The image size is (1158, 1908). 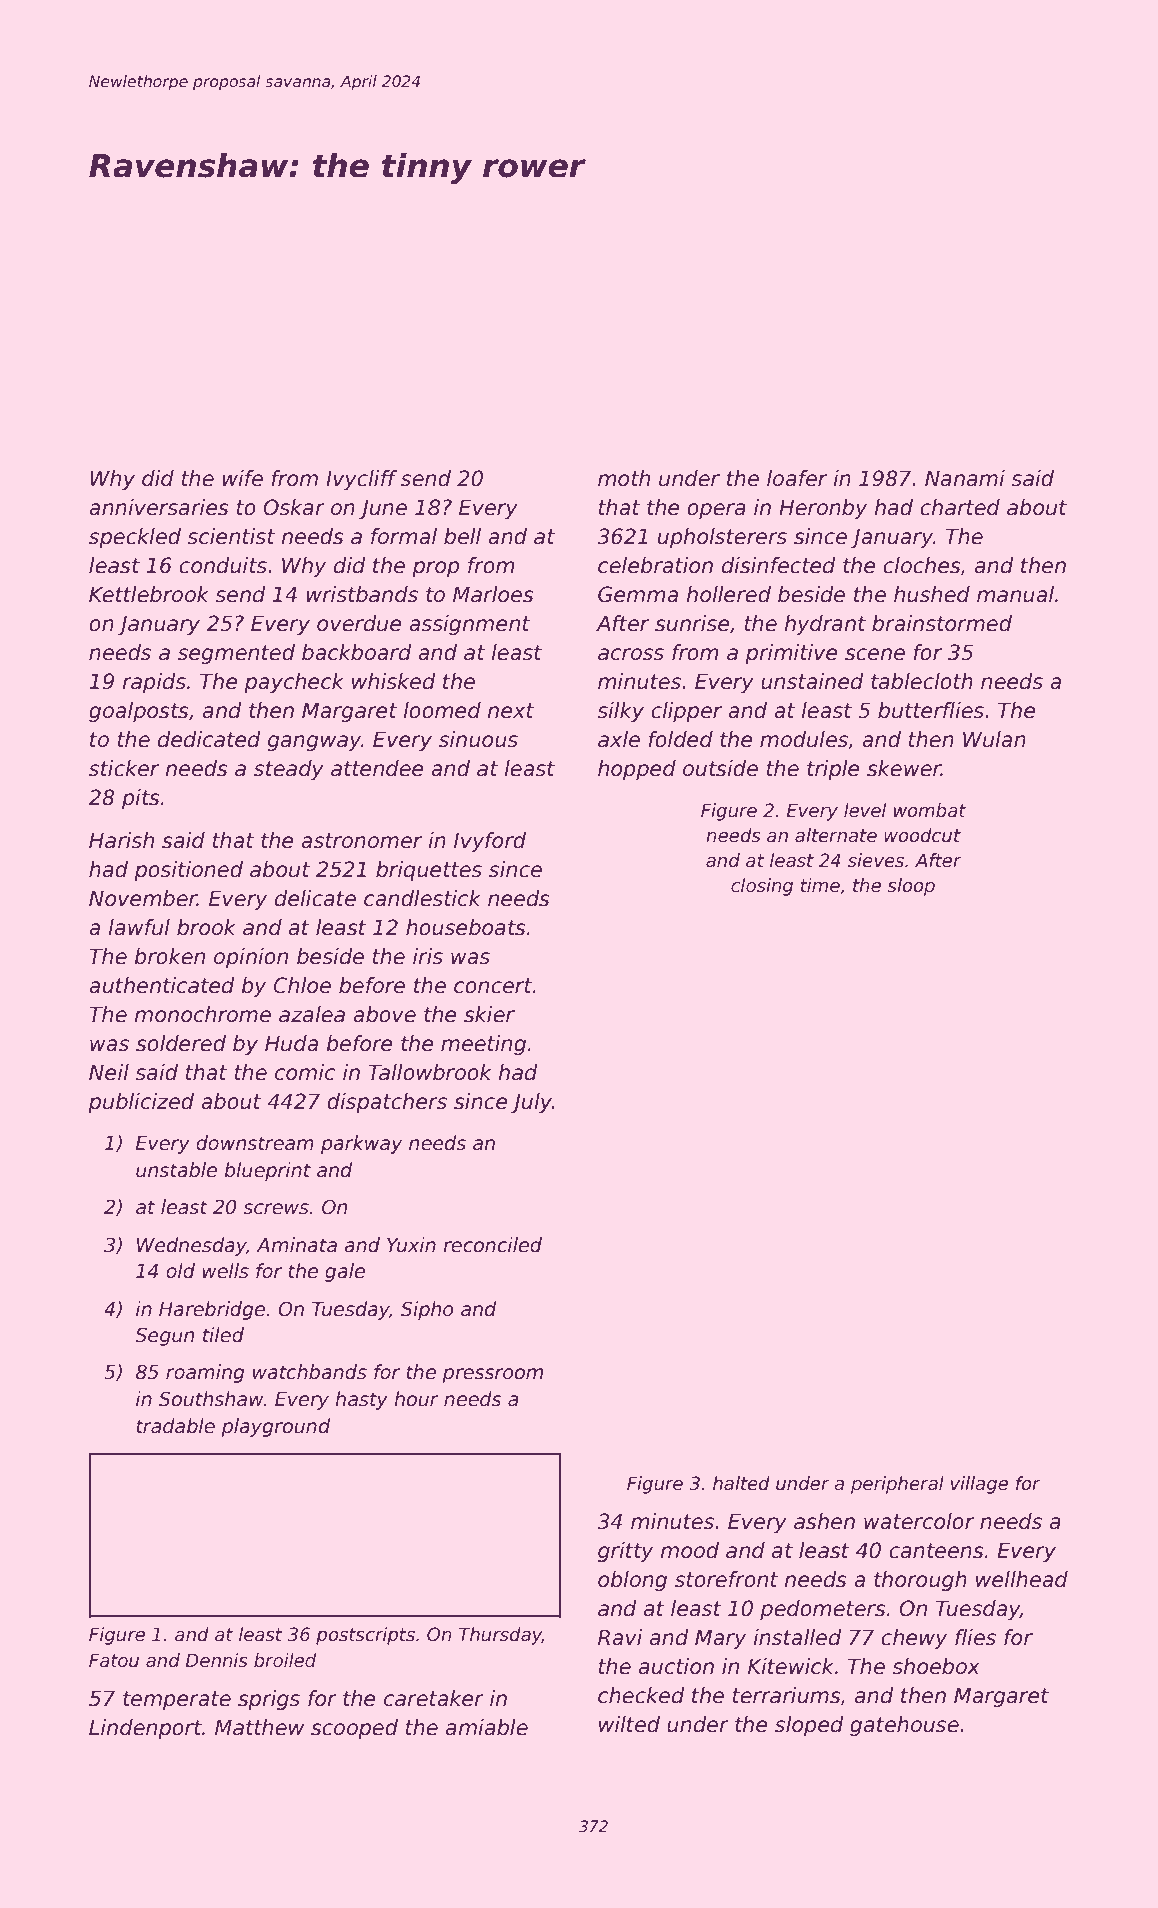 What do you see at coordinates (492, 1245) in the image?
I see `reconciled` at bounding box center [492, 1245].
